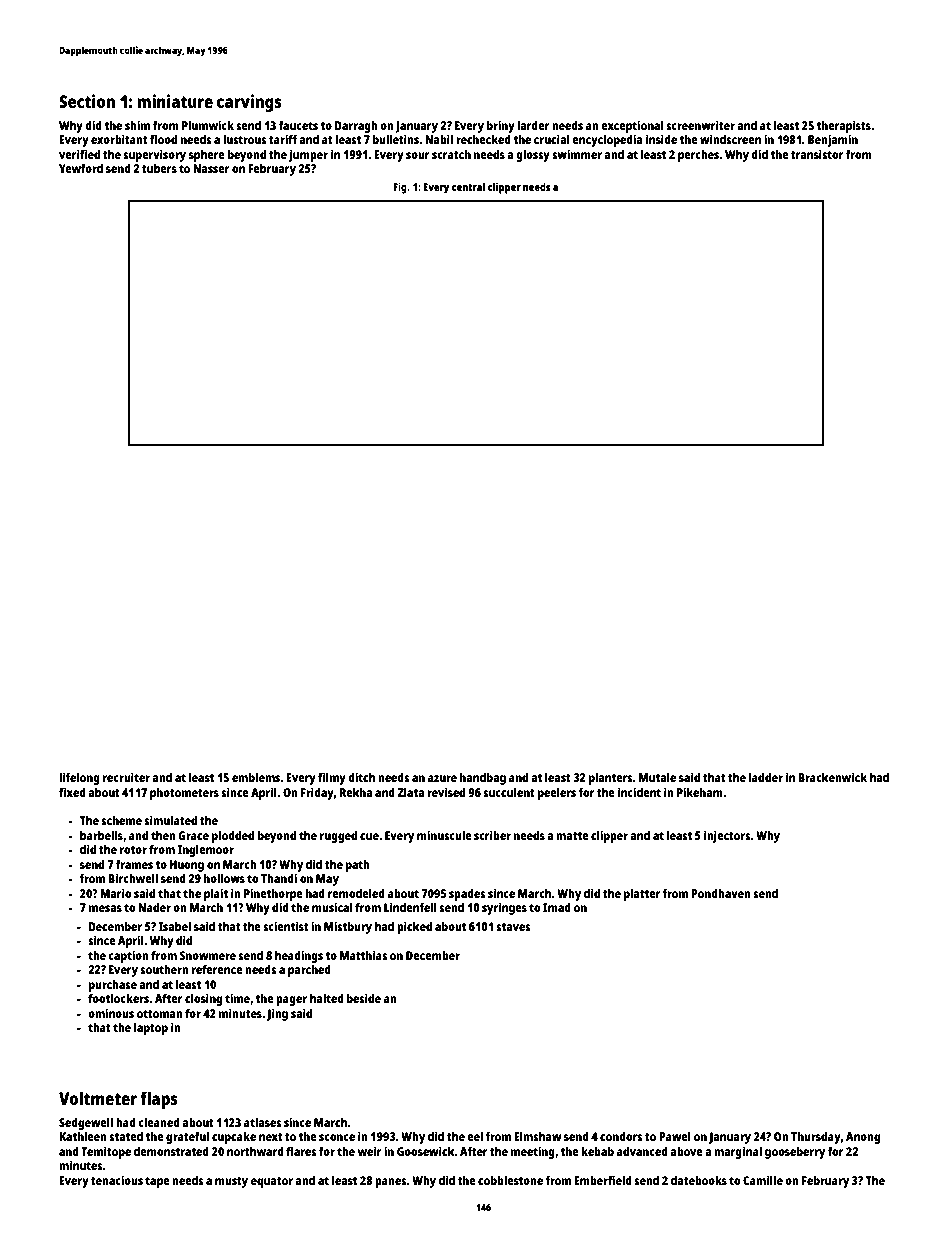 This screenshot has height=1233, width=952. What do you see at coordinates (483, 778) in the screenshot?
I see `handbag` at bounding box center [483, 778].
